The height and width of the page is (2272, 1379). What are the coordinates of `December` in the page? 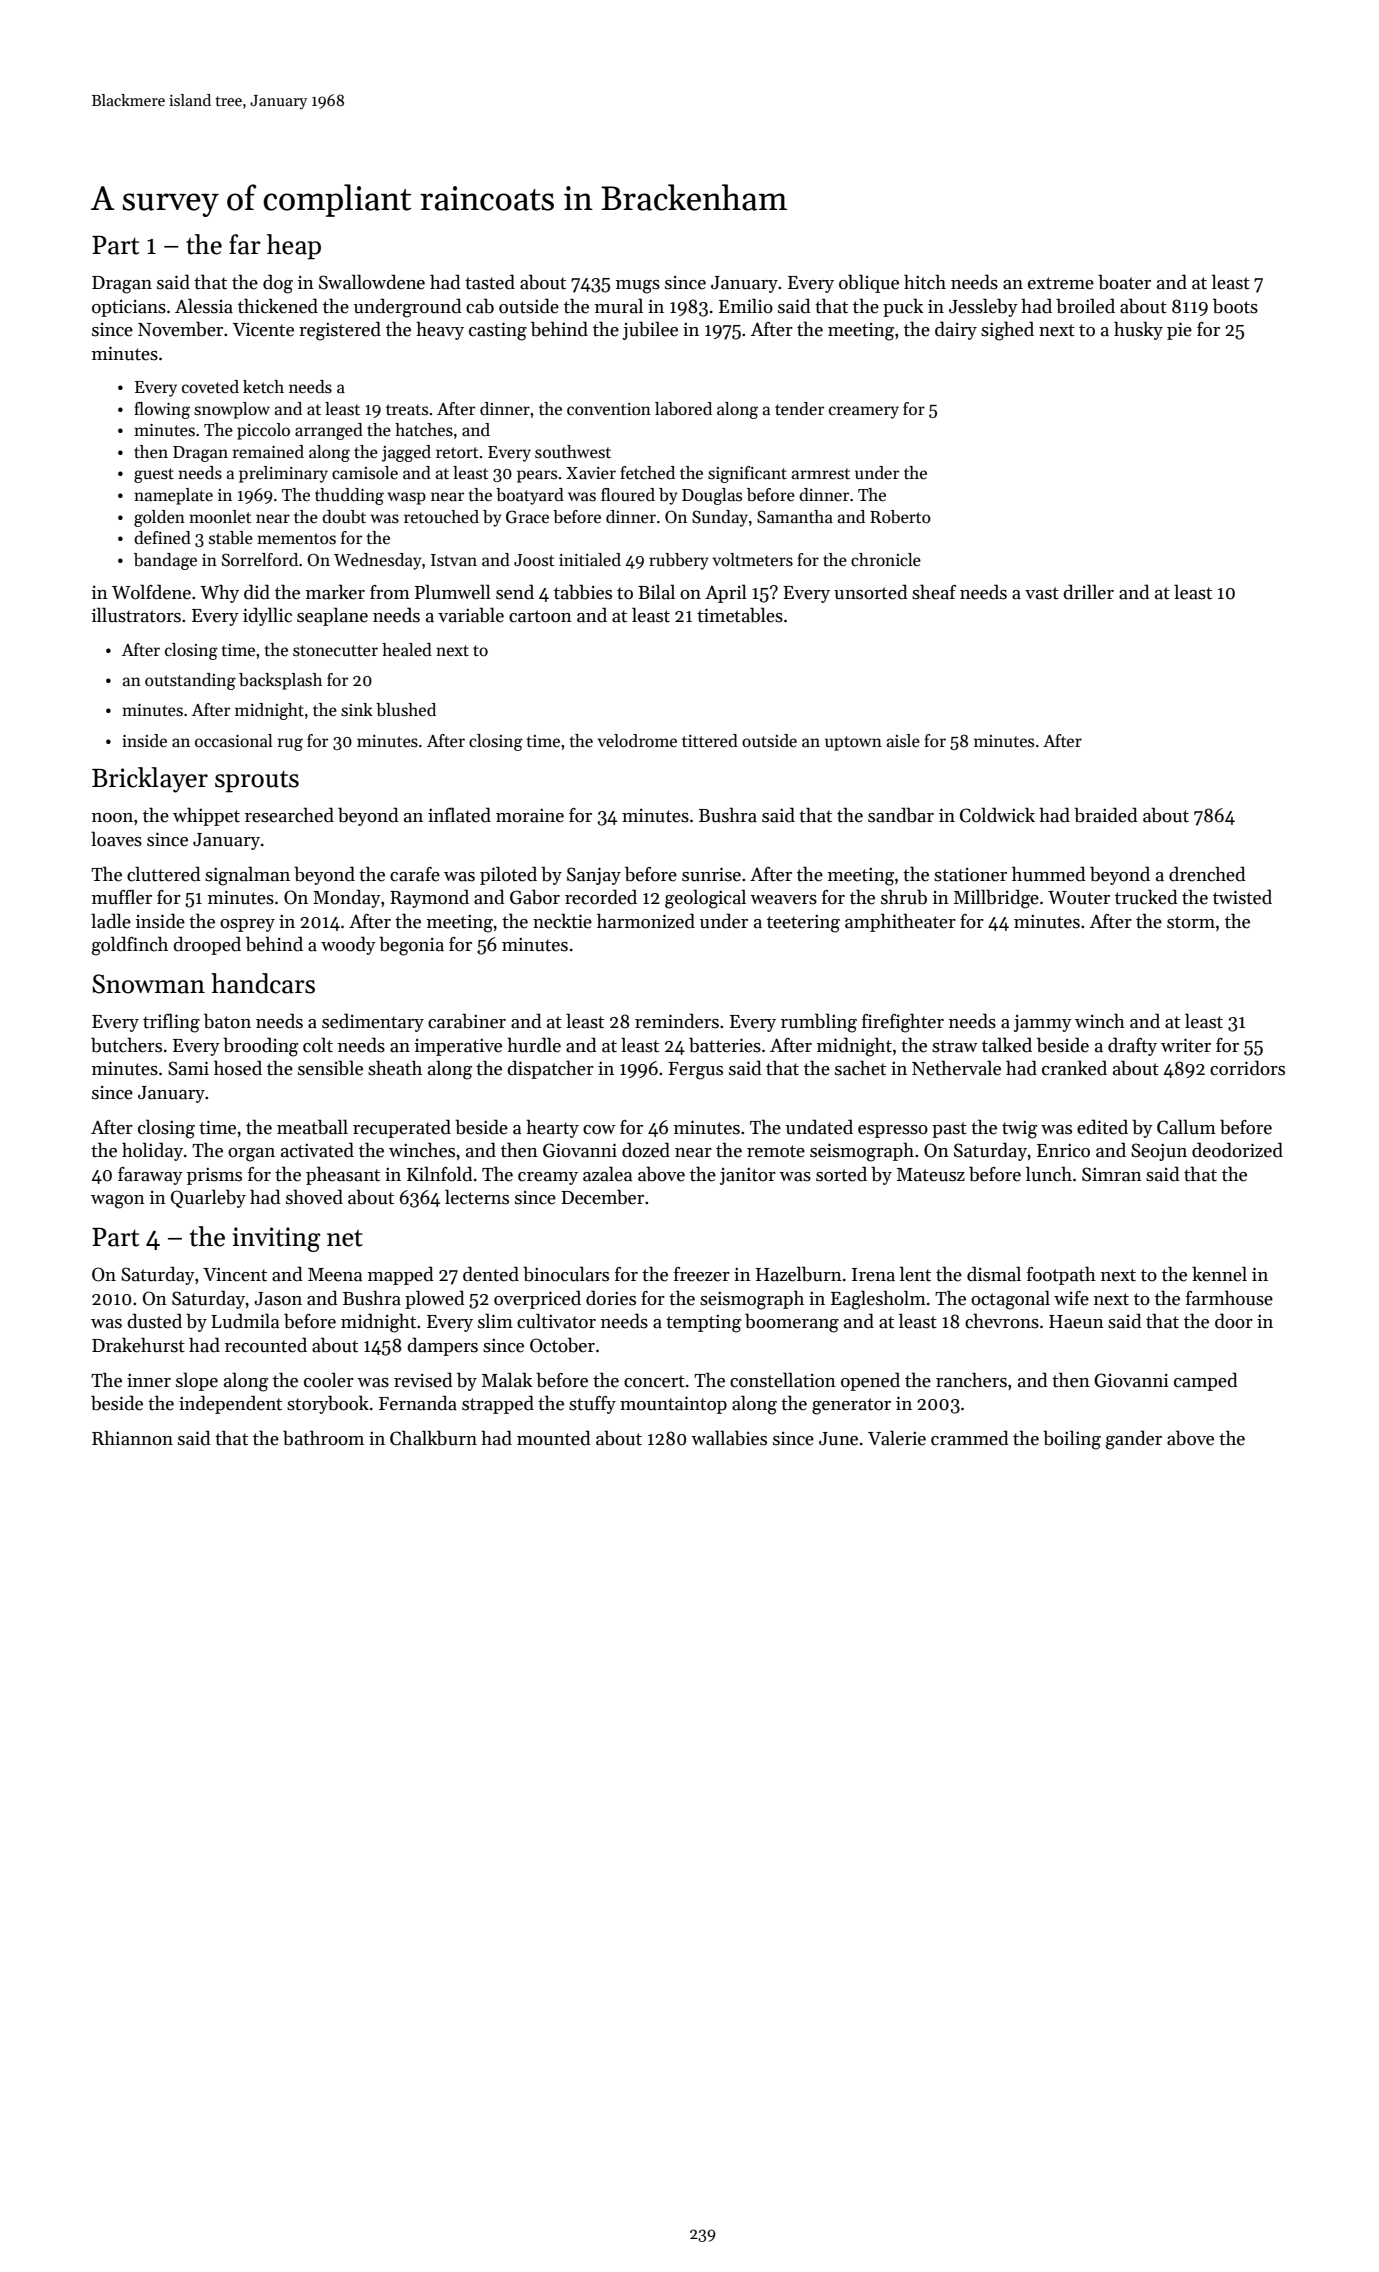 It's located at (602, 1197).
